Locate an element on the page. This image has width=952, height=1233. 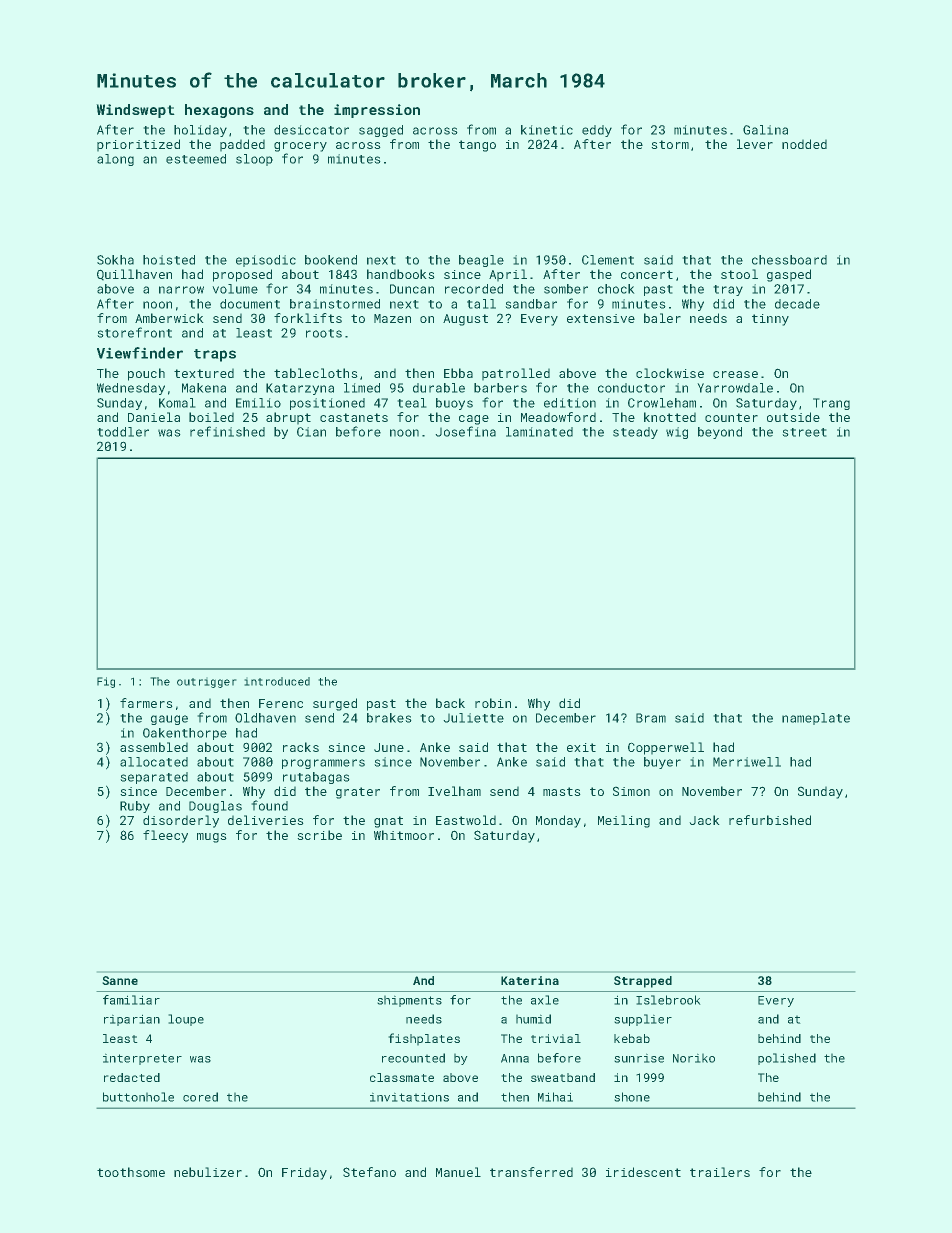
buttonhole is located at coordinates (138, 1097).
